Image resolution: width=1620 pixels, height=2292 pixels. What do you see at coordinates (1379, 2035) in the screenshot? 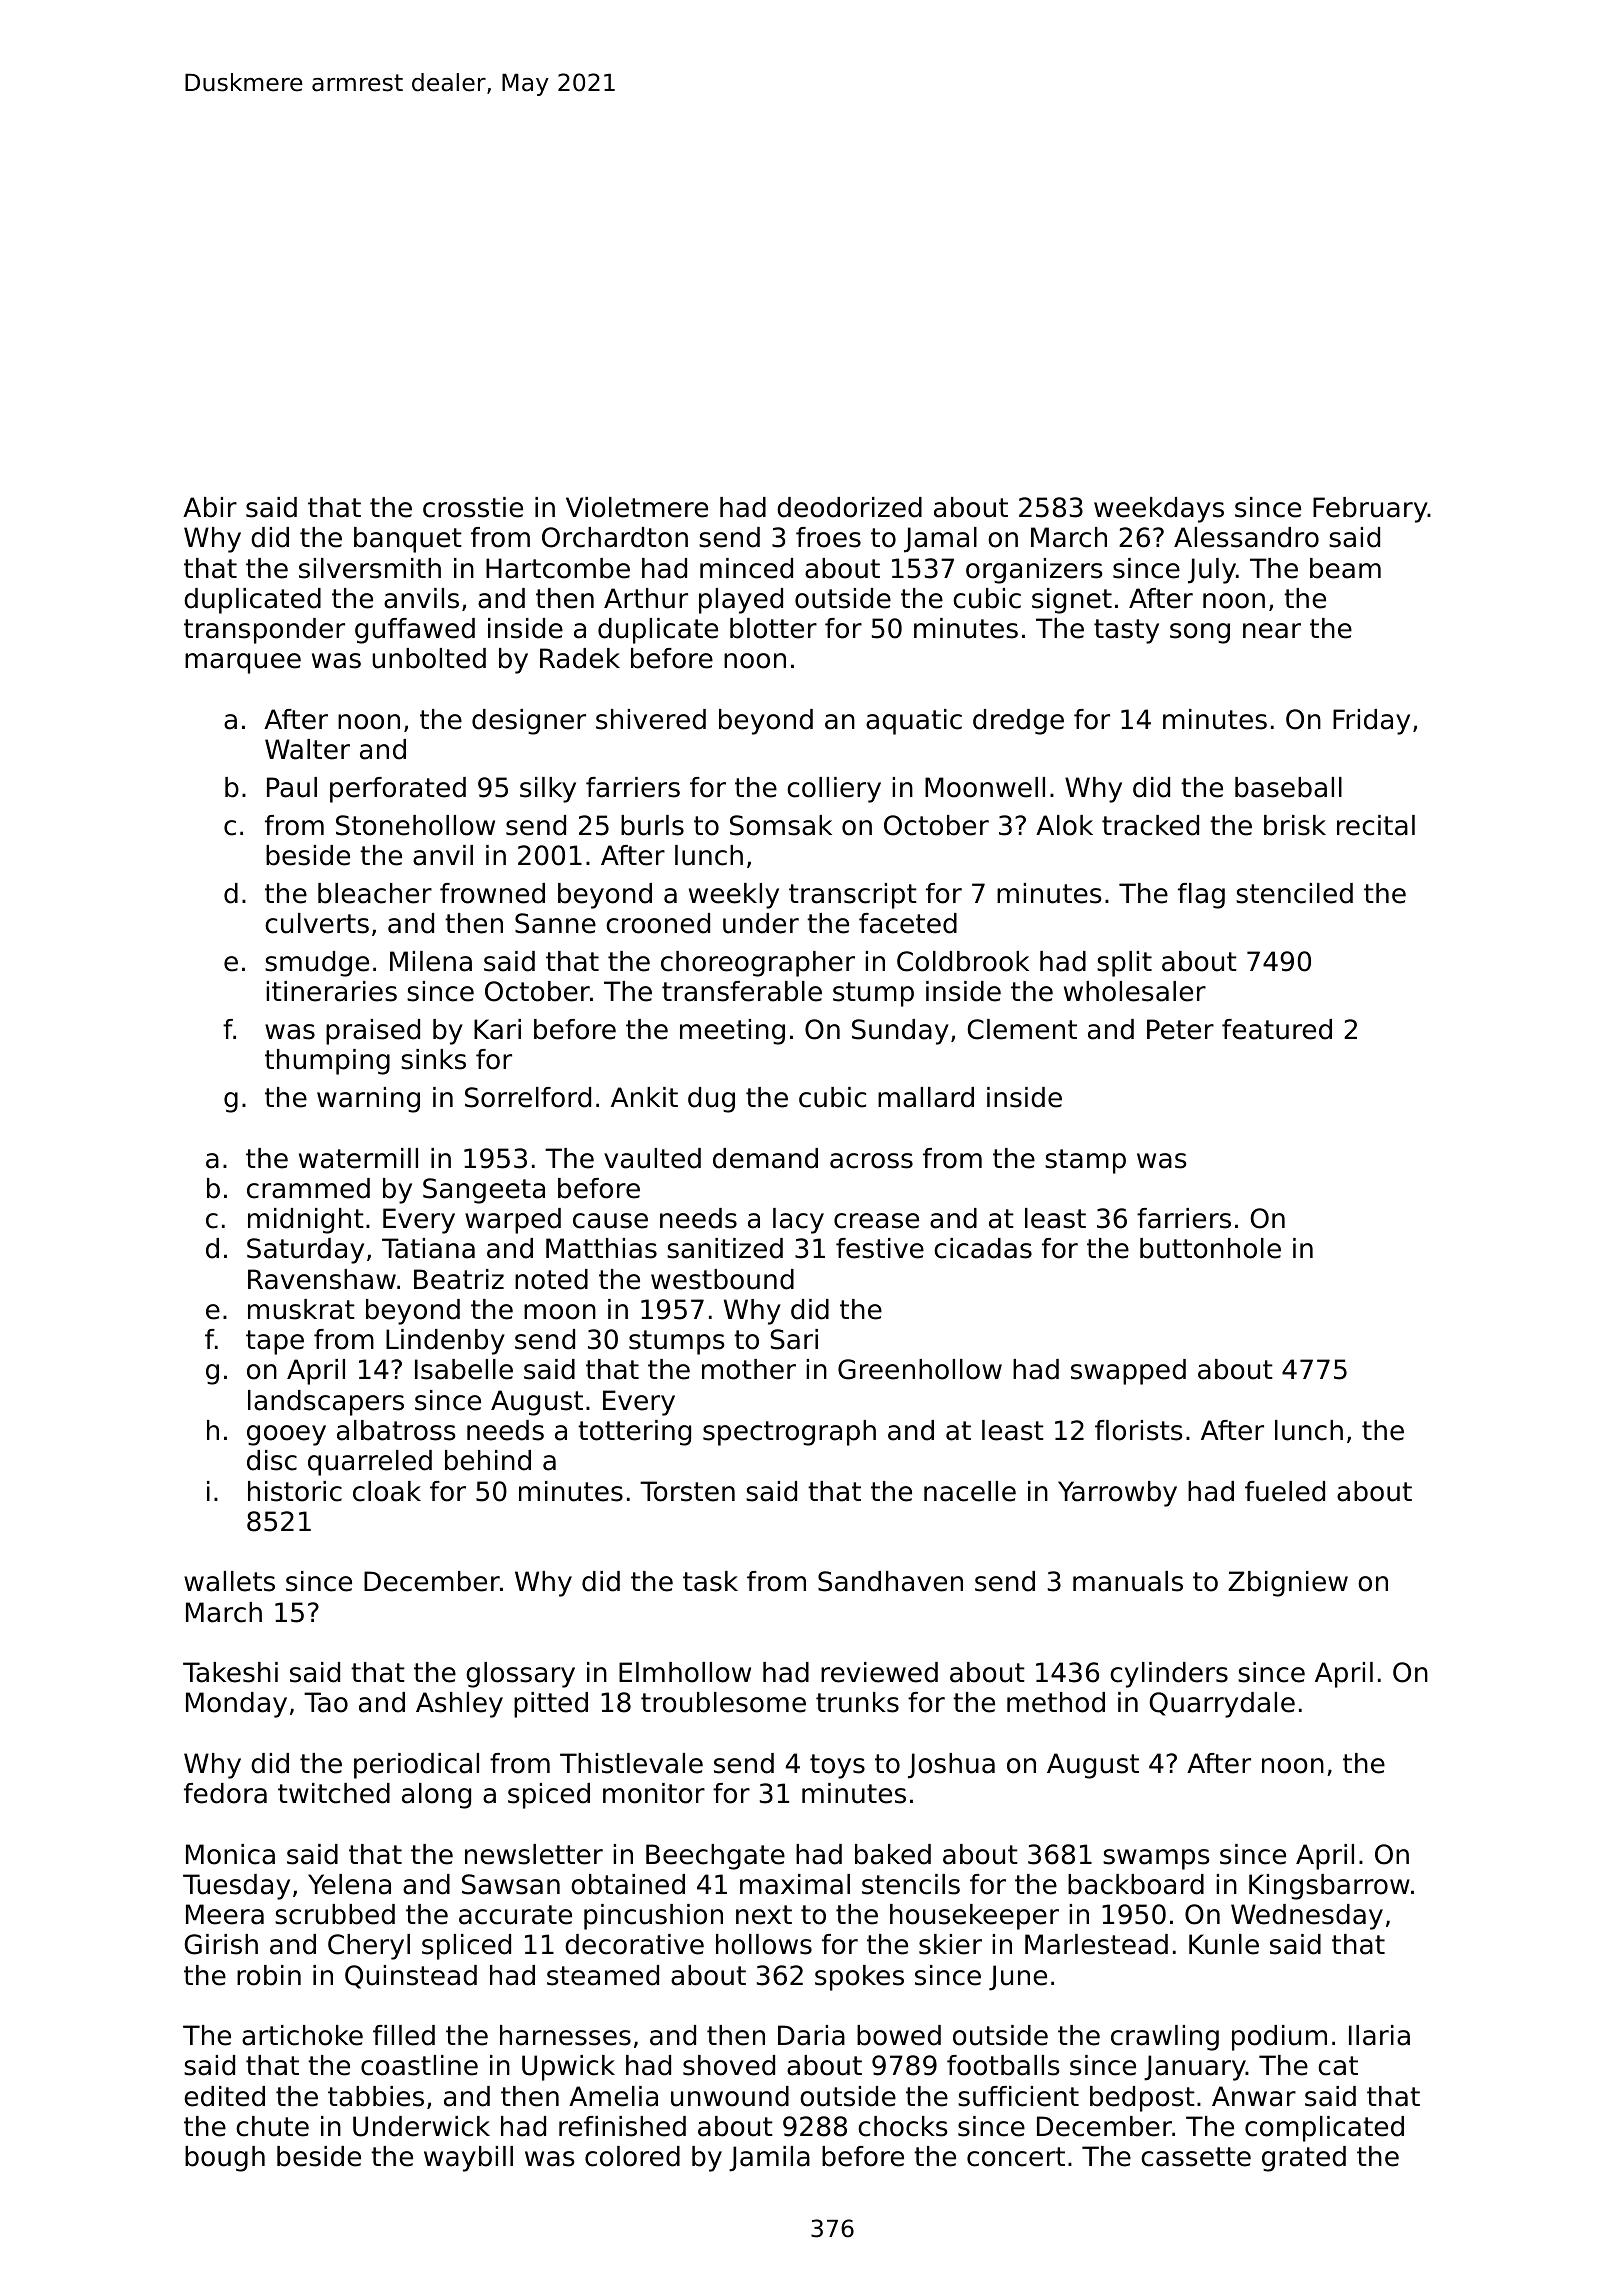
I see `Ilaria` at bounding box center [1379, 2035].
